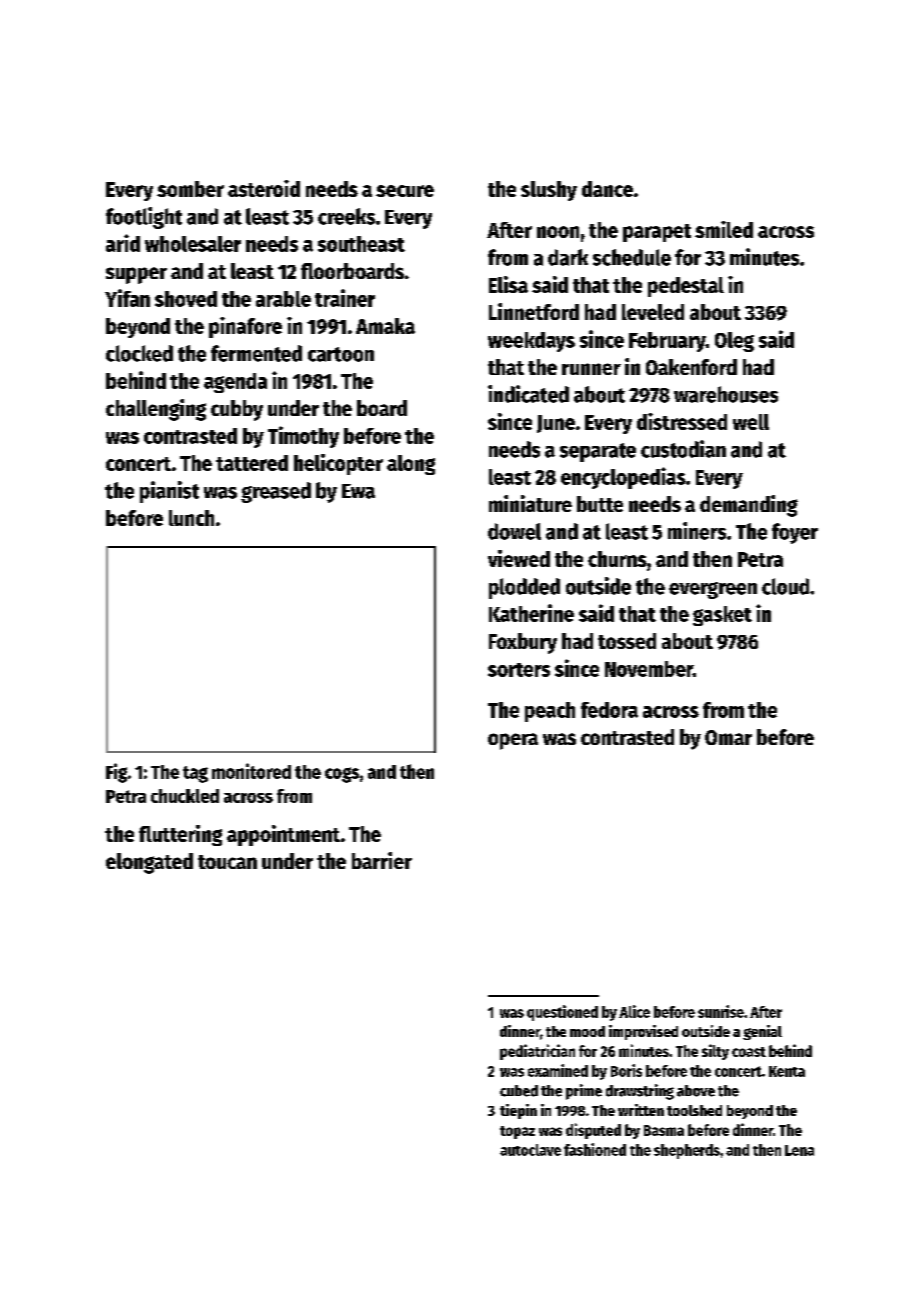  What do you see at coordinates (697, 531) in the screenshot?
I see `miners` at bounding box center [697, 531].
